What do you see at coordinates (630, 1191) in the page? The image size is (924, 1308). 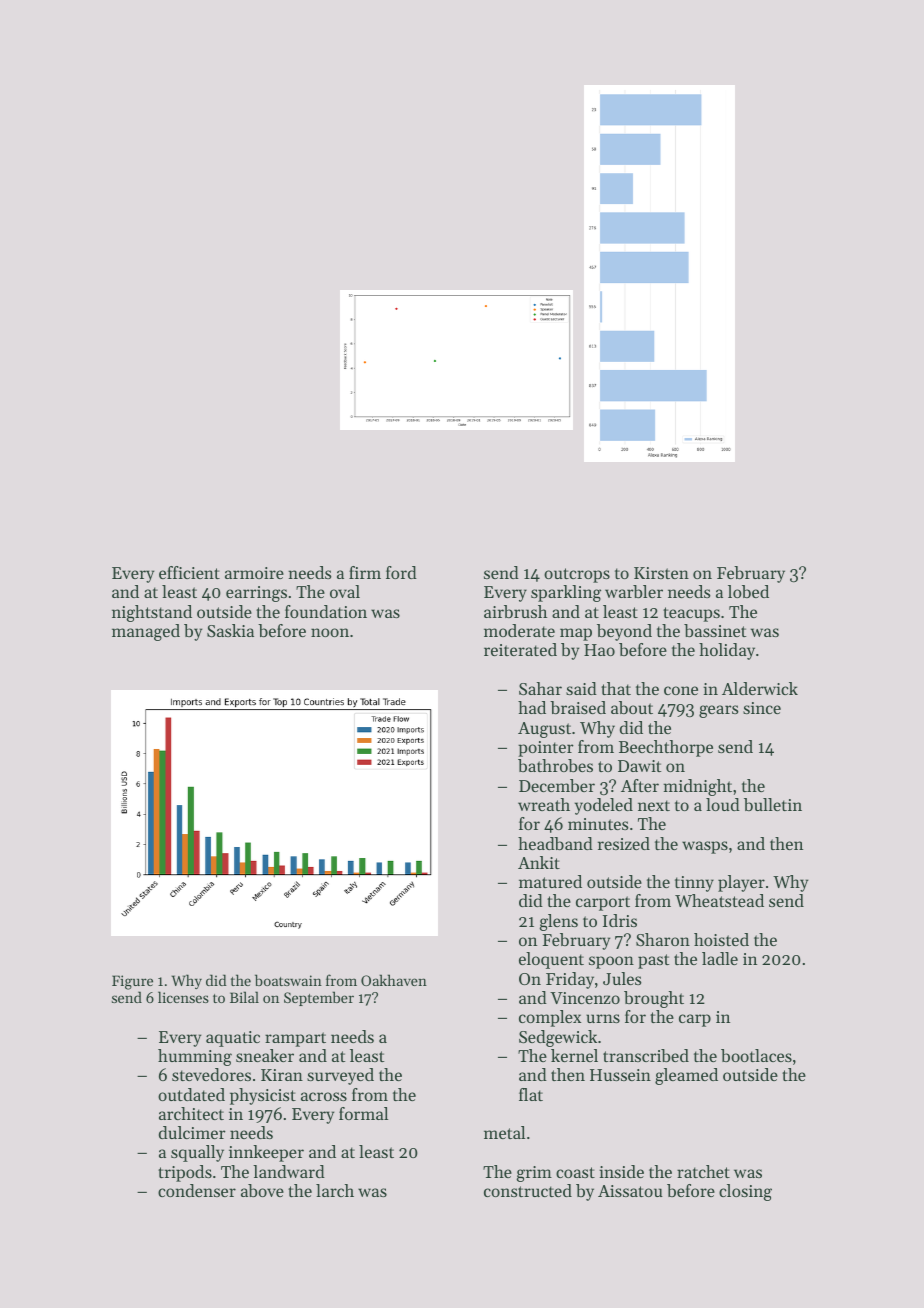 I see `Aissatou` at bounding box center [630, 1191].
